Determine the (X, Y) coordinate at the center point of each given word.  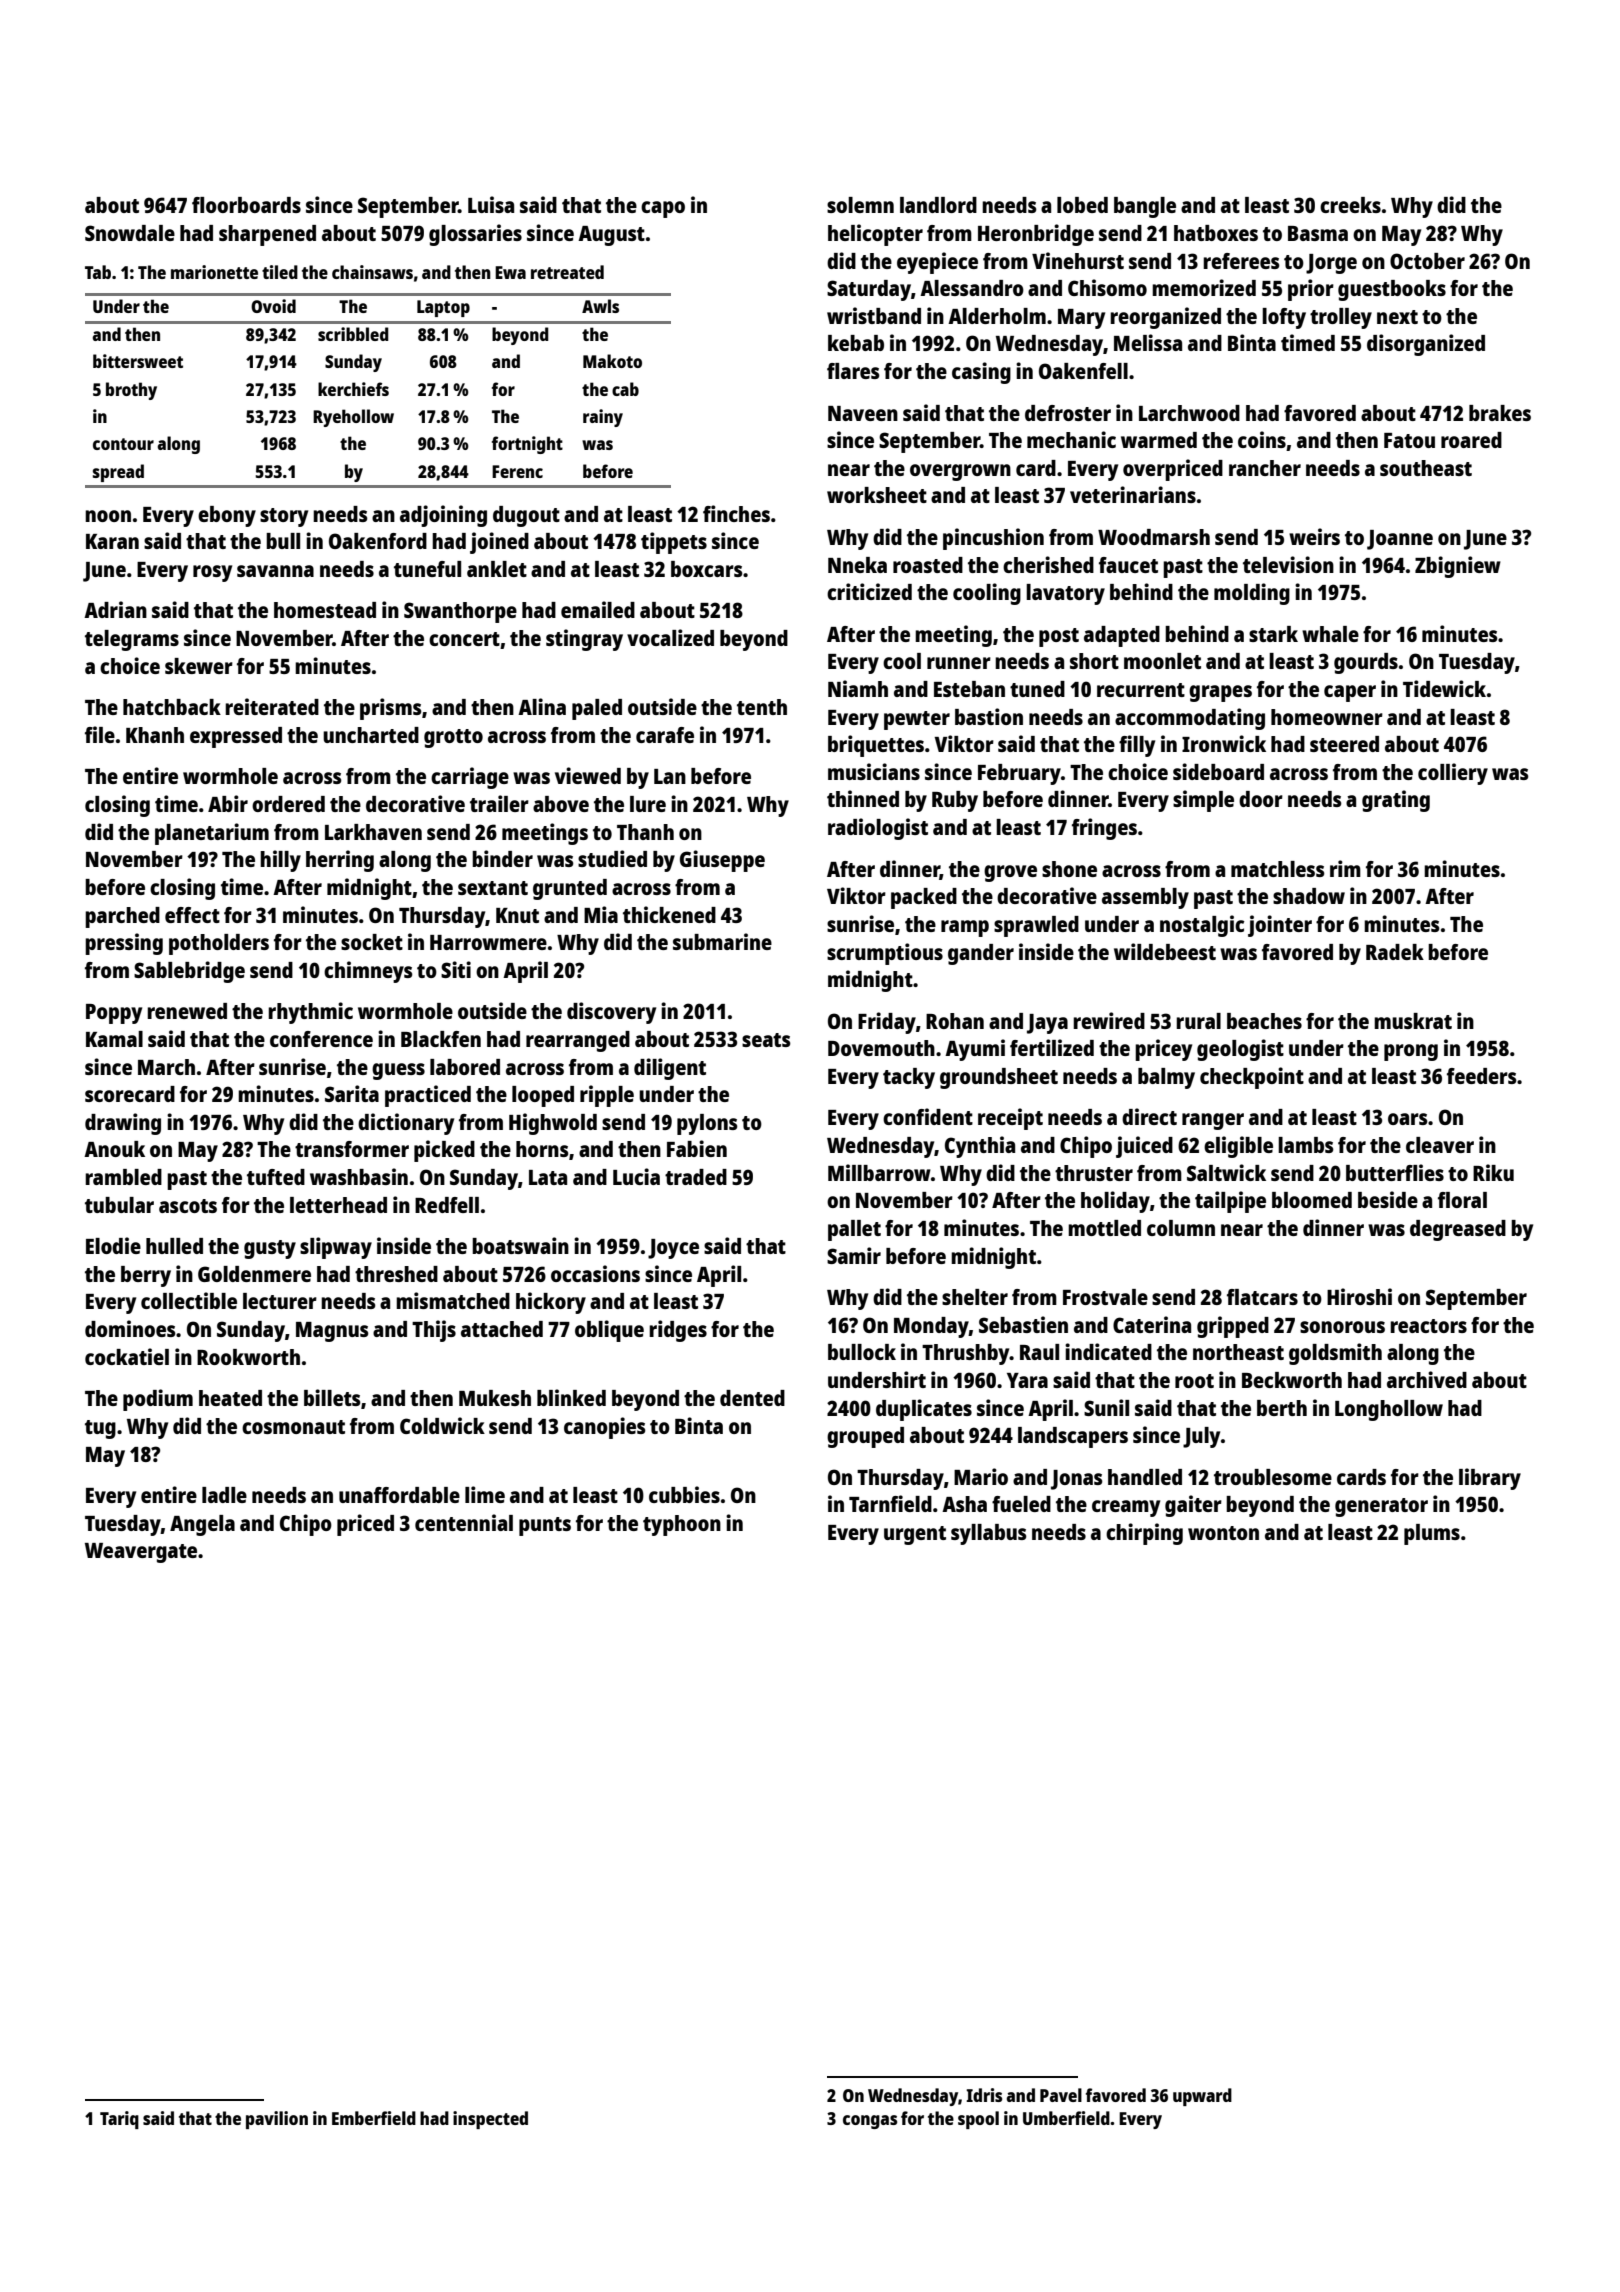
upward (1202, 2097)
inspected (490, 2120)
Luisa (491, 204)
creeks (1350, 205)
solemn (860, 205)
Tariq (119, 2120)
